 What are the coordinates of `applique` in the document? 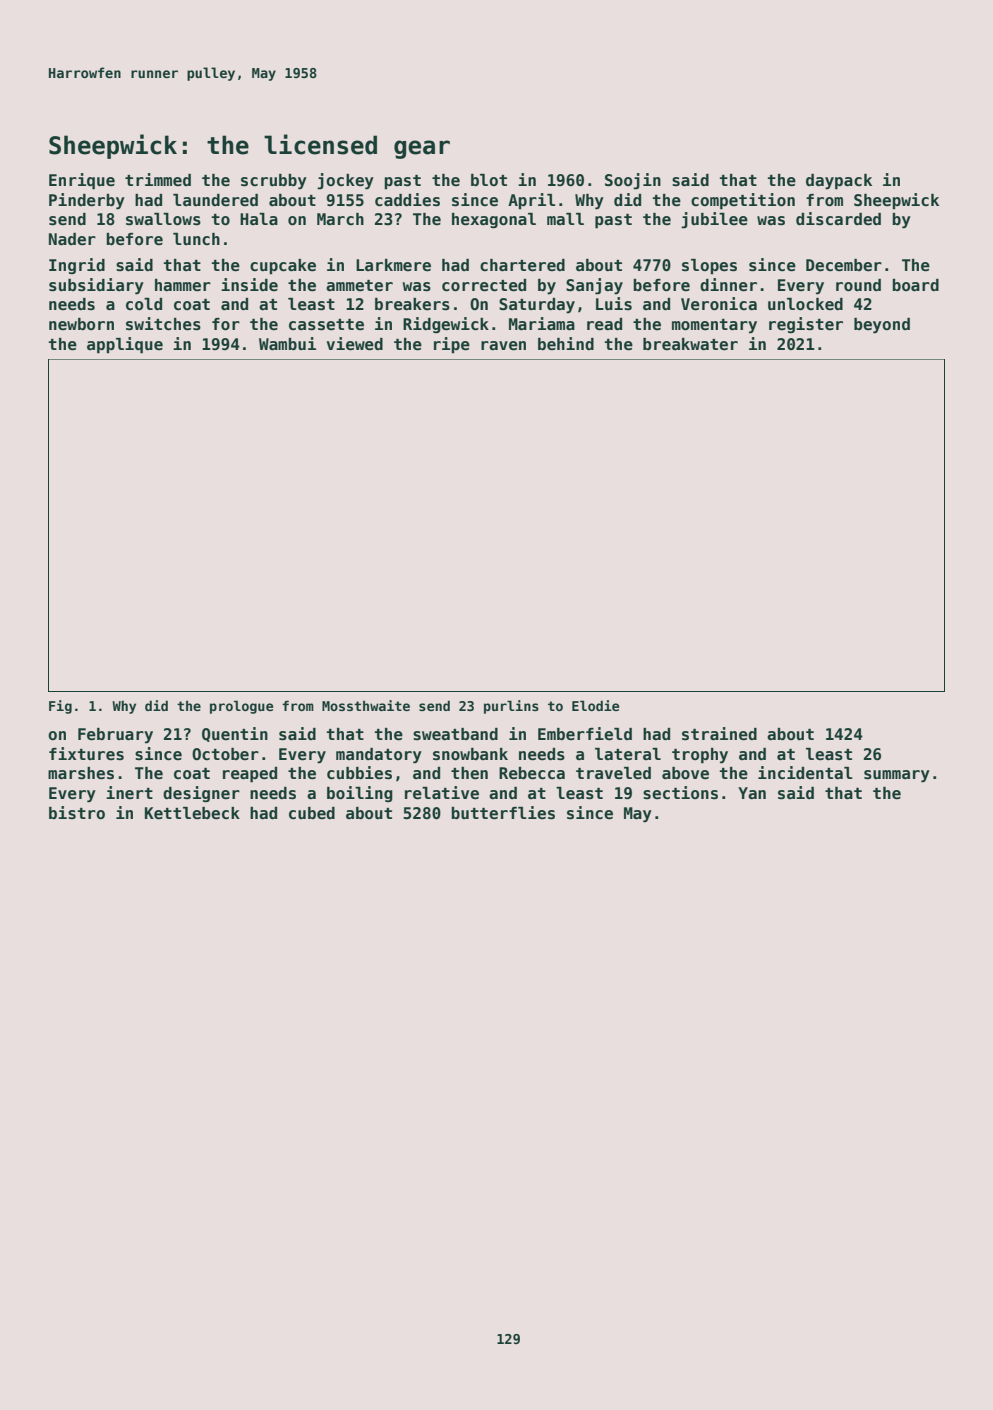 It's located at (125, 345).
